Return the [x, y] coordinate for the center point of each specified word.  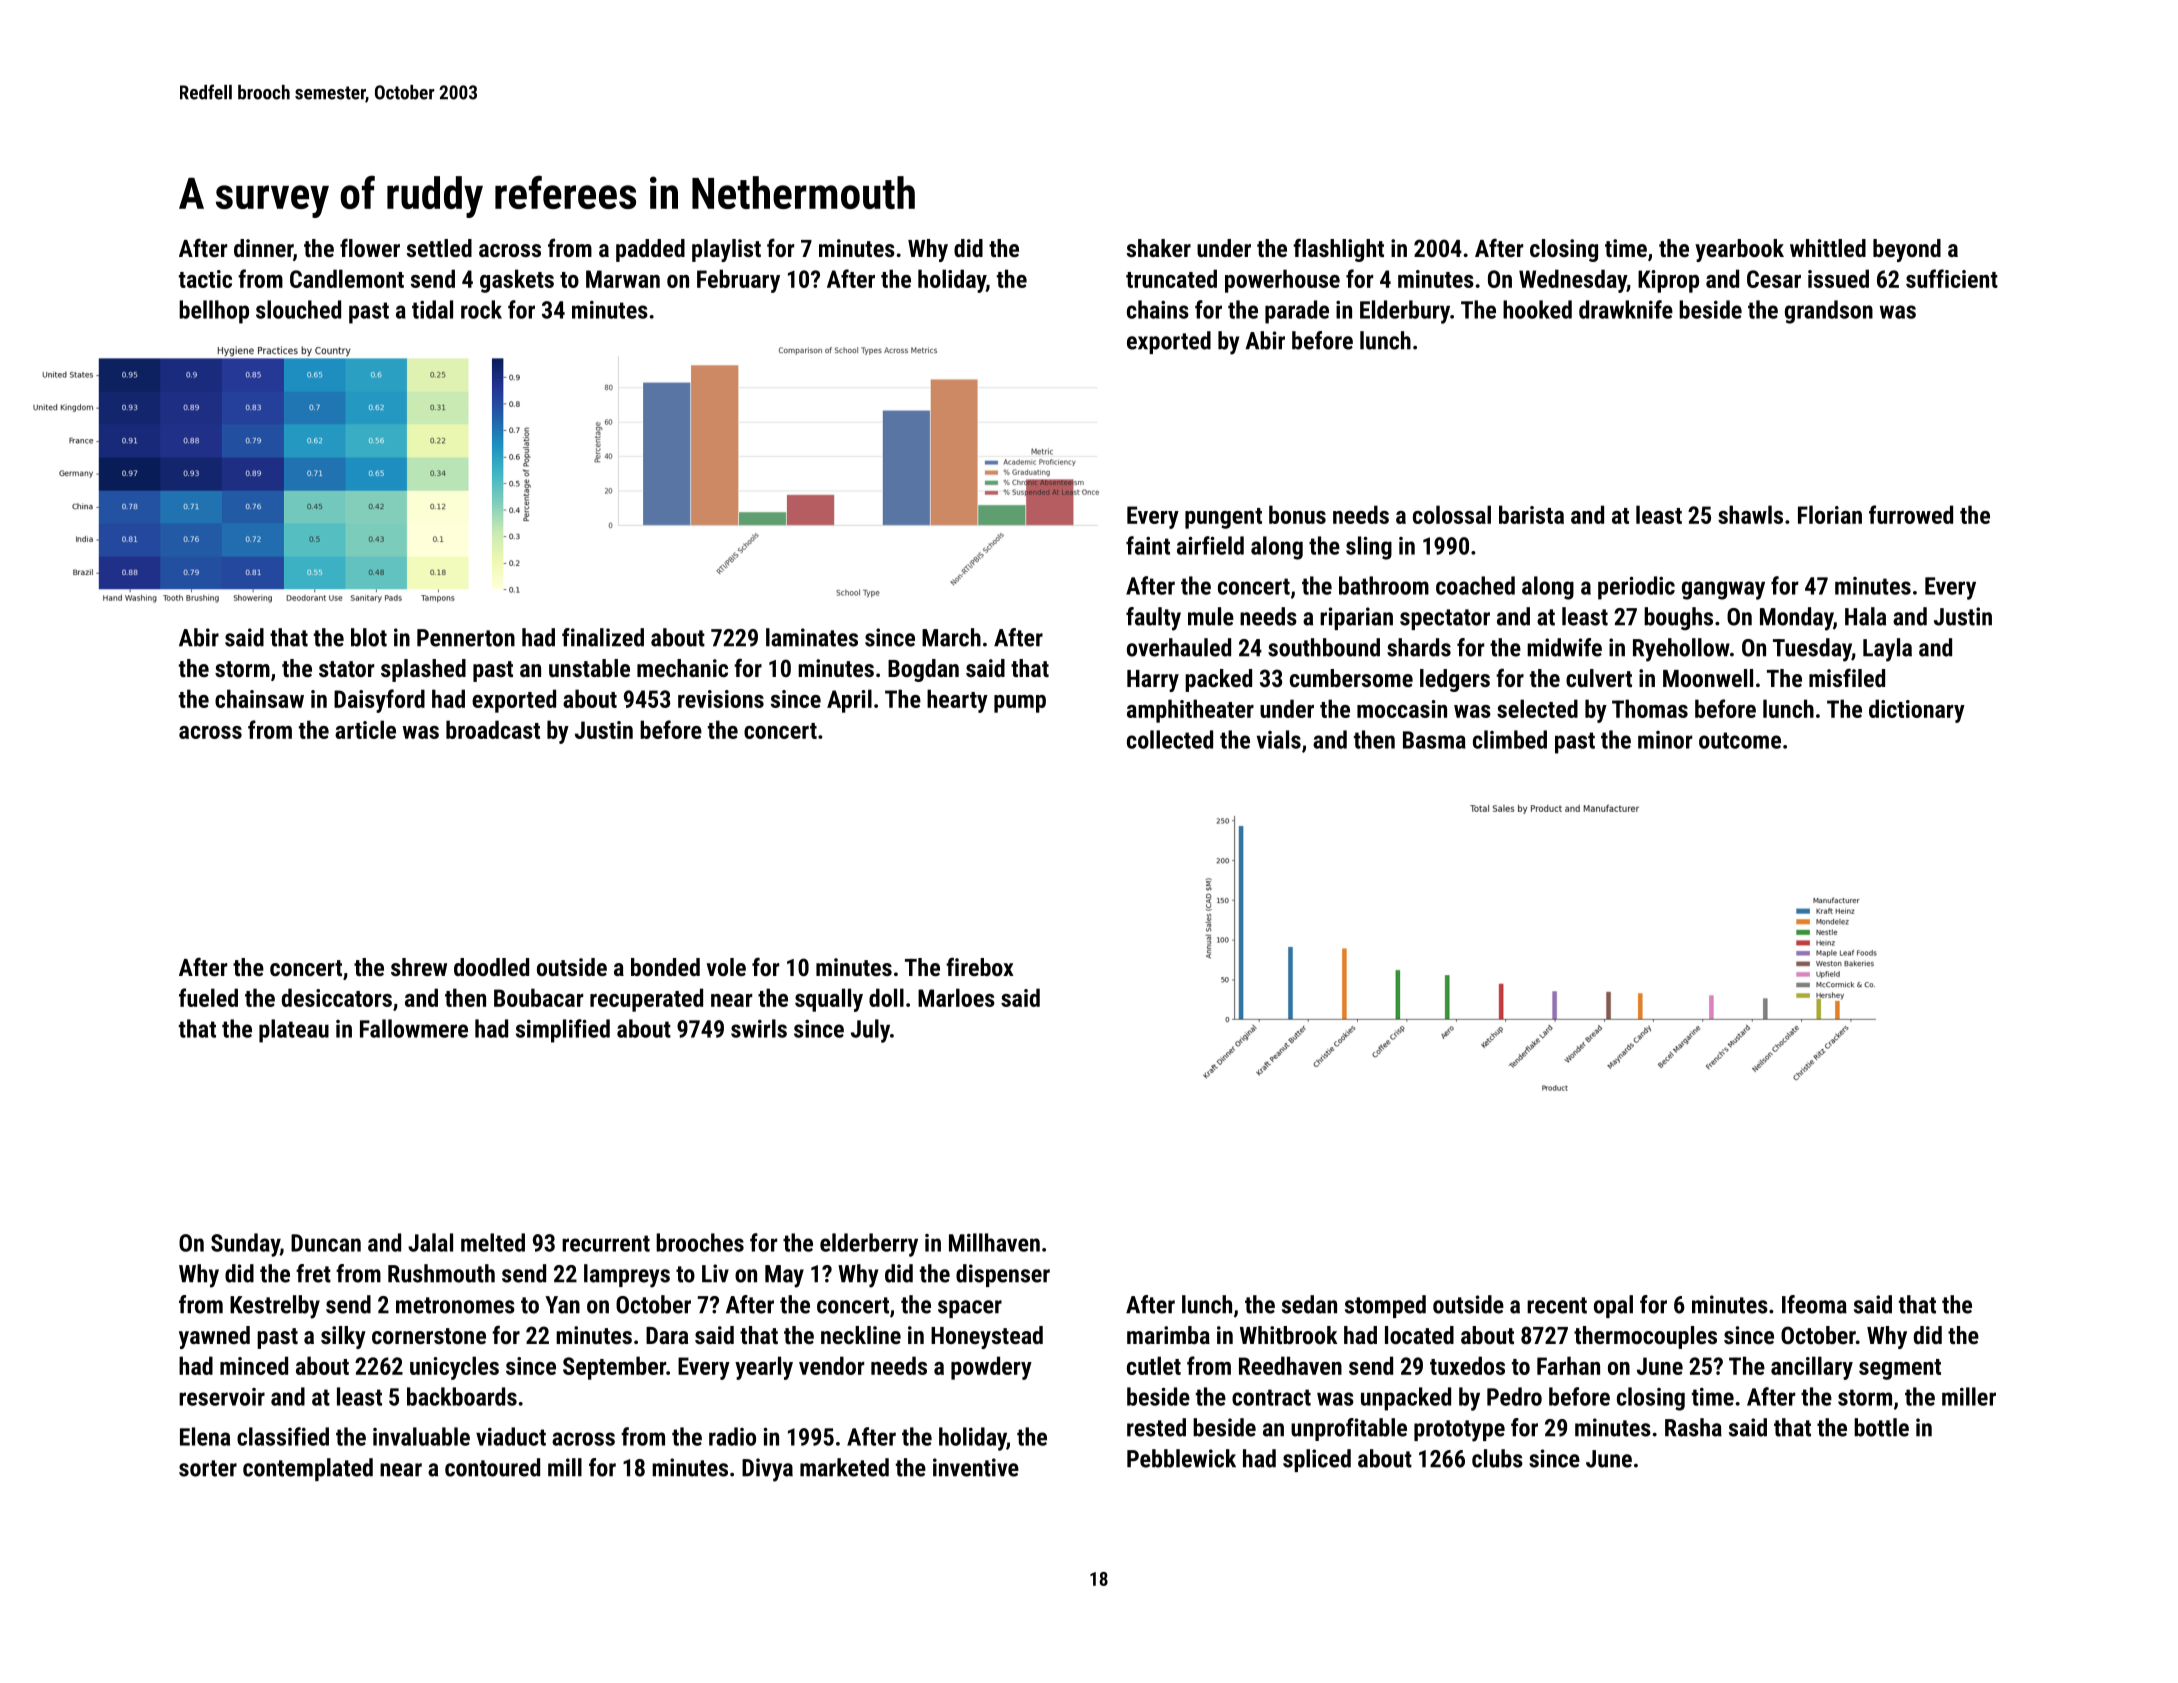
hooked [1537, 309]
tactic [205, 279]
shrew [419, 967]
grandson [1829, 312]
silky [343, 1337]
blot [369, 637]
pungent [1223, 518]
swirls [759, 1028]
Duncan [326, 1243]
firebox [980, 966]
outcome [1740, 740]
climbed [1510, 739]
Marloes [956, 997]
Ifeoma [1814, 1304]
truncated [1171, 278]
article [365, 729]
